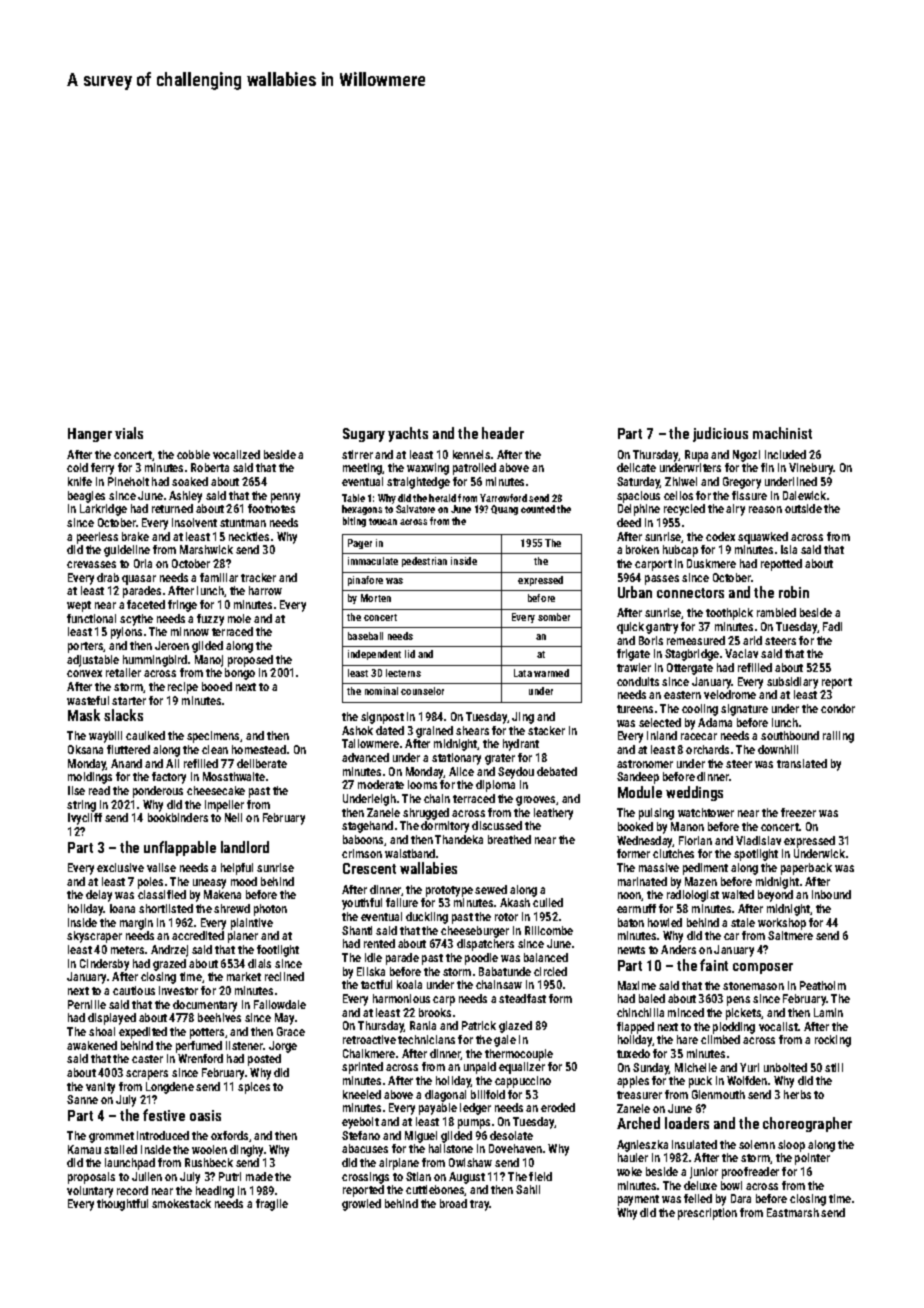 The width and height of the screenshot is (924, 1308). I want to click on caulked, so click(145, 735).
